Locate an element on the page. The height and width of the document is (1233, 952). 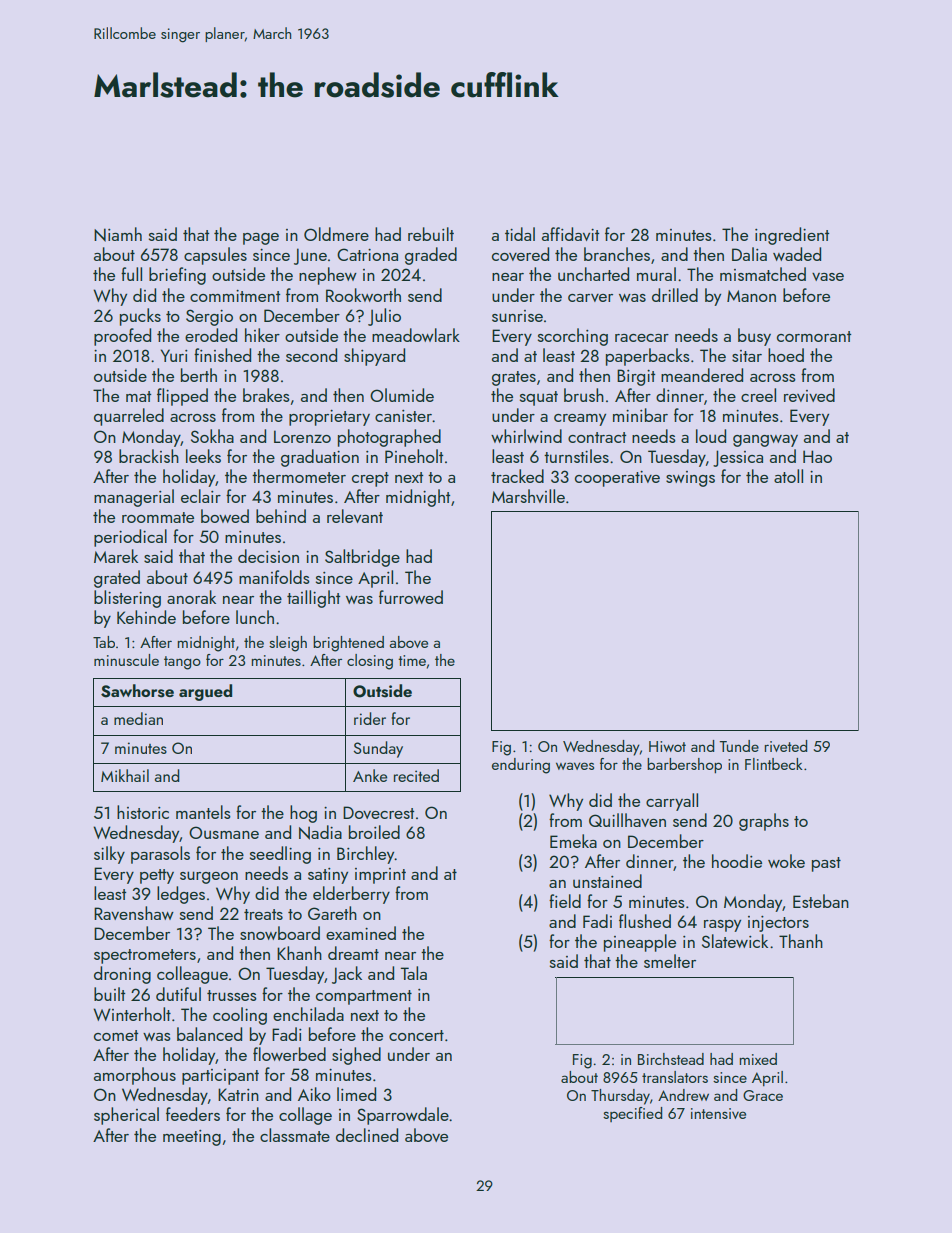
furrowed is located at coordinates (411, 597).
